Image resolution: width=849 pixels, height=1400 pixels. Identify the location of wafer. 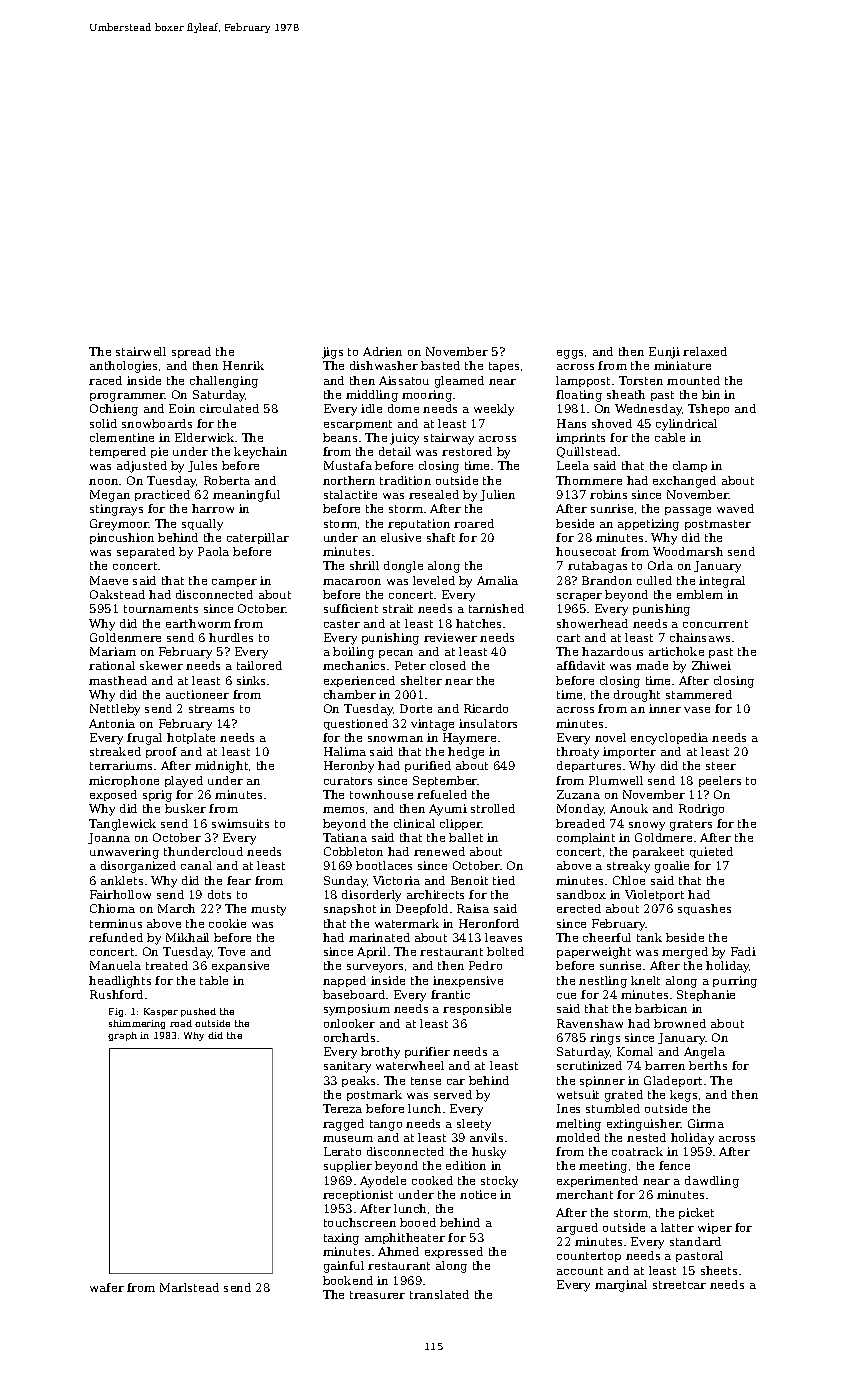
(107, 1287).
